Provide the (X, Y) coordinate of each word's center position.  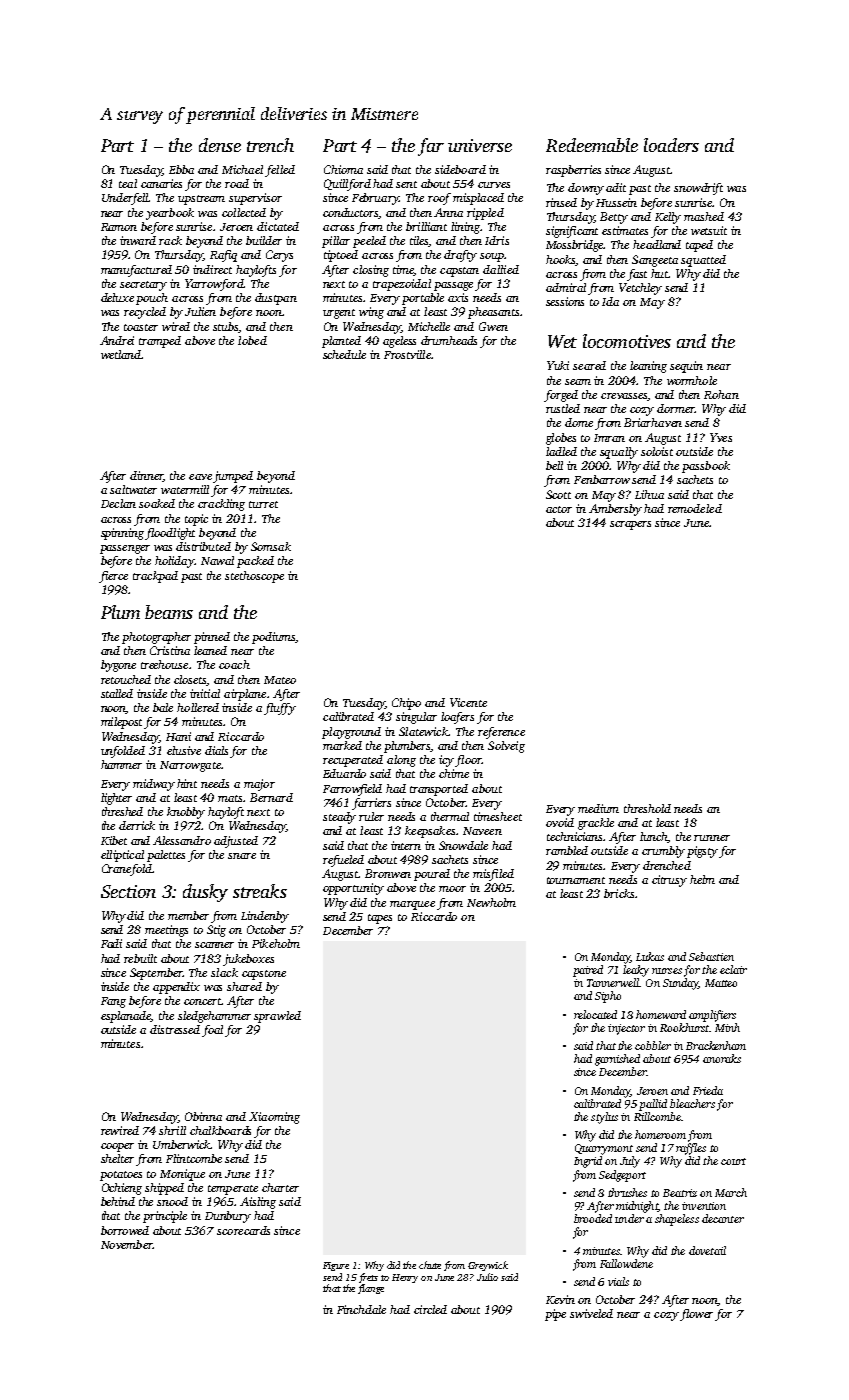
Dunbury (228, 1217)
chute (430, 1265)
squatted (703, 261)
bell (554, 465)
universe (480, 145)
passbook (706, 467)
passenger (125, 549)
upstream (201, 200)
